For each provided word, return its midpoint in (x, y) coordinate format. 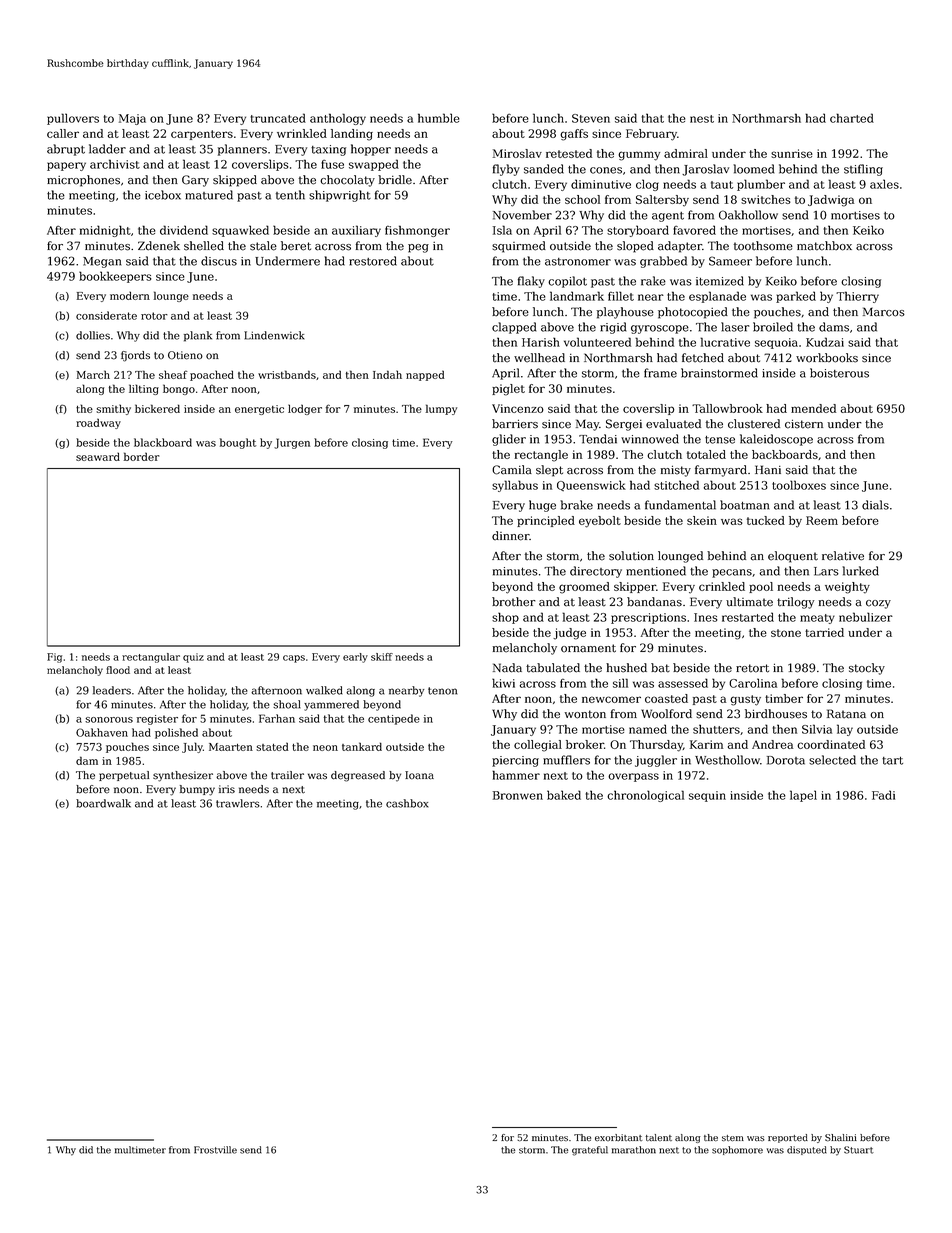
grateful (590, 1151)
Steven (591, 118)
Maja (132, 119)
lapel (803, 796)
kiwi (503, 683)
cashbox (407, 803)
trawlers (238, 803)
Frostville (215, 1150)
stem (733, 1138)
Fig (54, 658)
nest (702, 119)
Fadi (883, 795)
